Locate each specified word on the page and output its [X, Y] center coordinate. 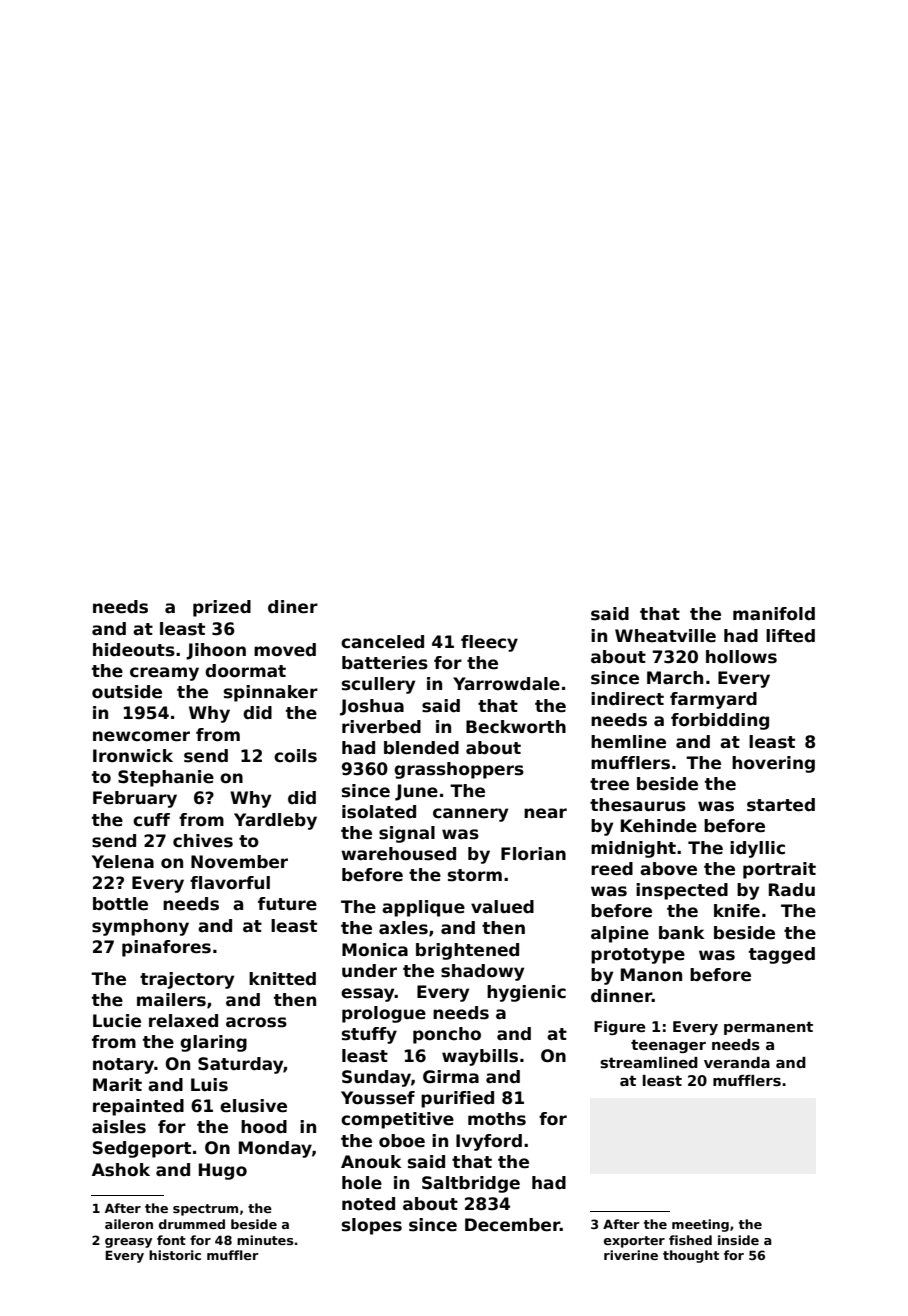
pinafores [166, 948]
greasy [128, 1243]
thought [691, 1256]
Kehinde [659, 826]
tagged [782, 955]
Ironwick [133, 756]
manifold [774, 614]
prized [222, 608]
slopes [372, 1226]
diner [293, 607]
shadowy [482, 972]
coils [295, 756]
